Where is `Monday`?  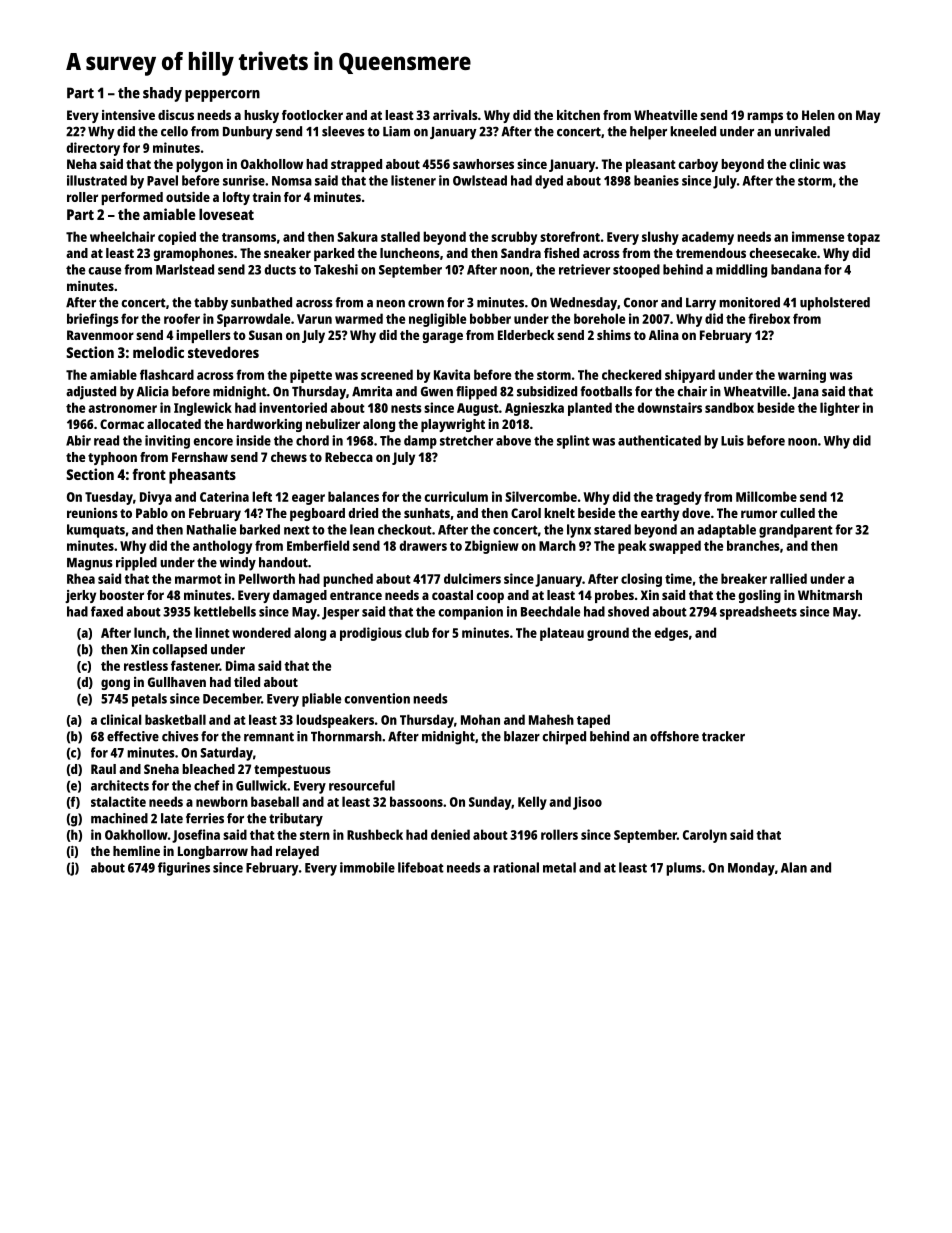
Monday is located at coordinates (751, 869).
